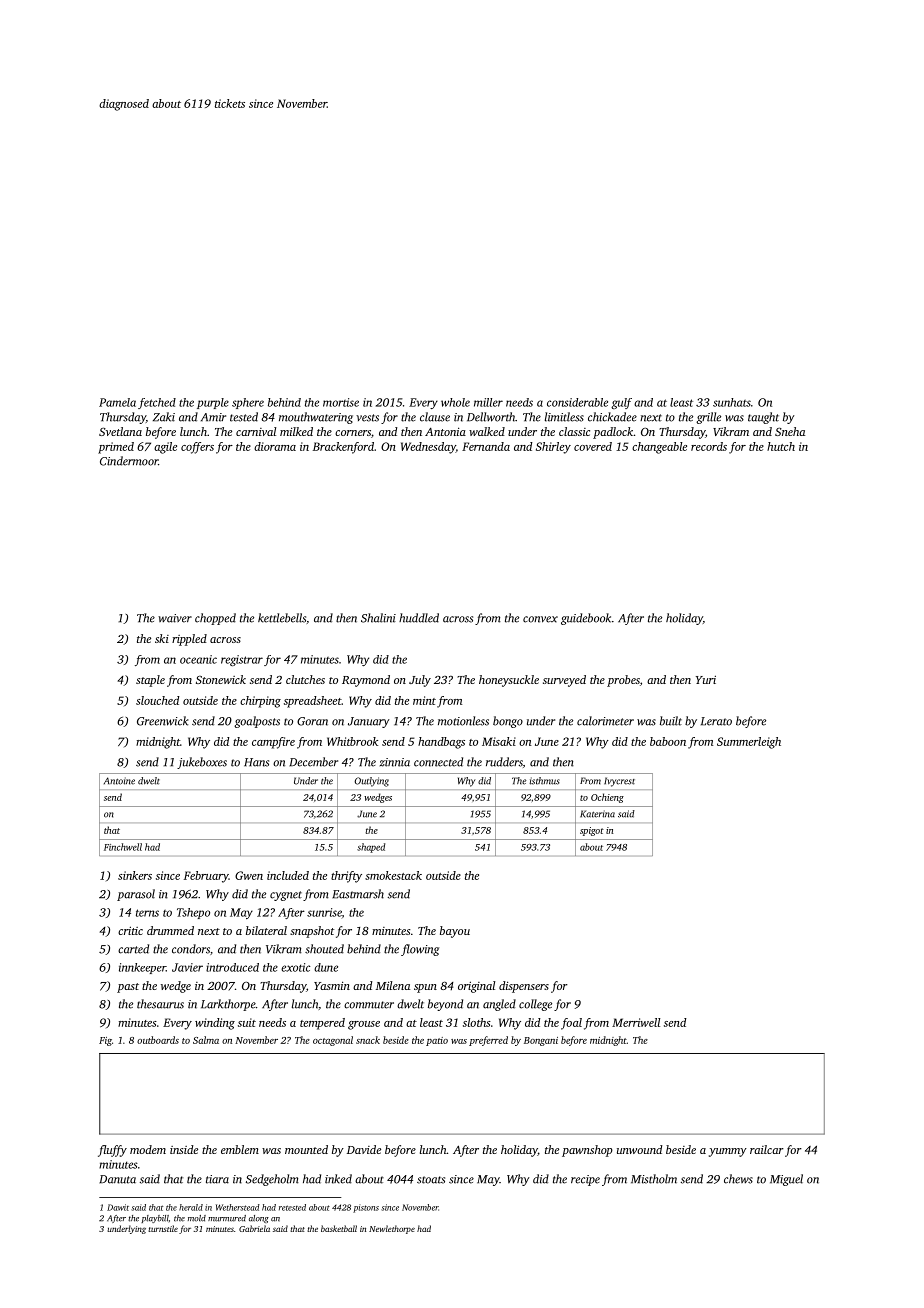  What do you see at coordinates (105, 1041) in the image?
I see `Fig` at bounding box center [105, 1041].
